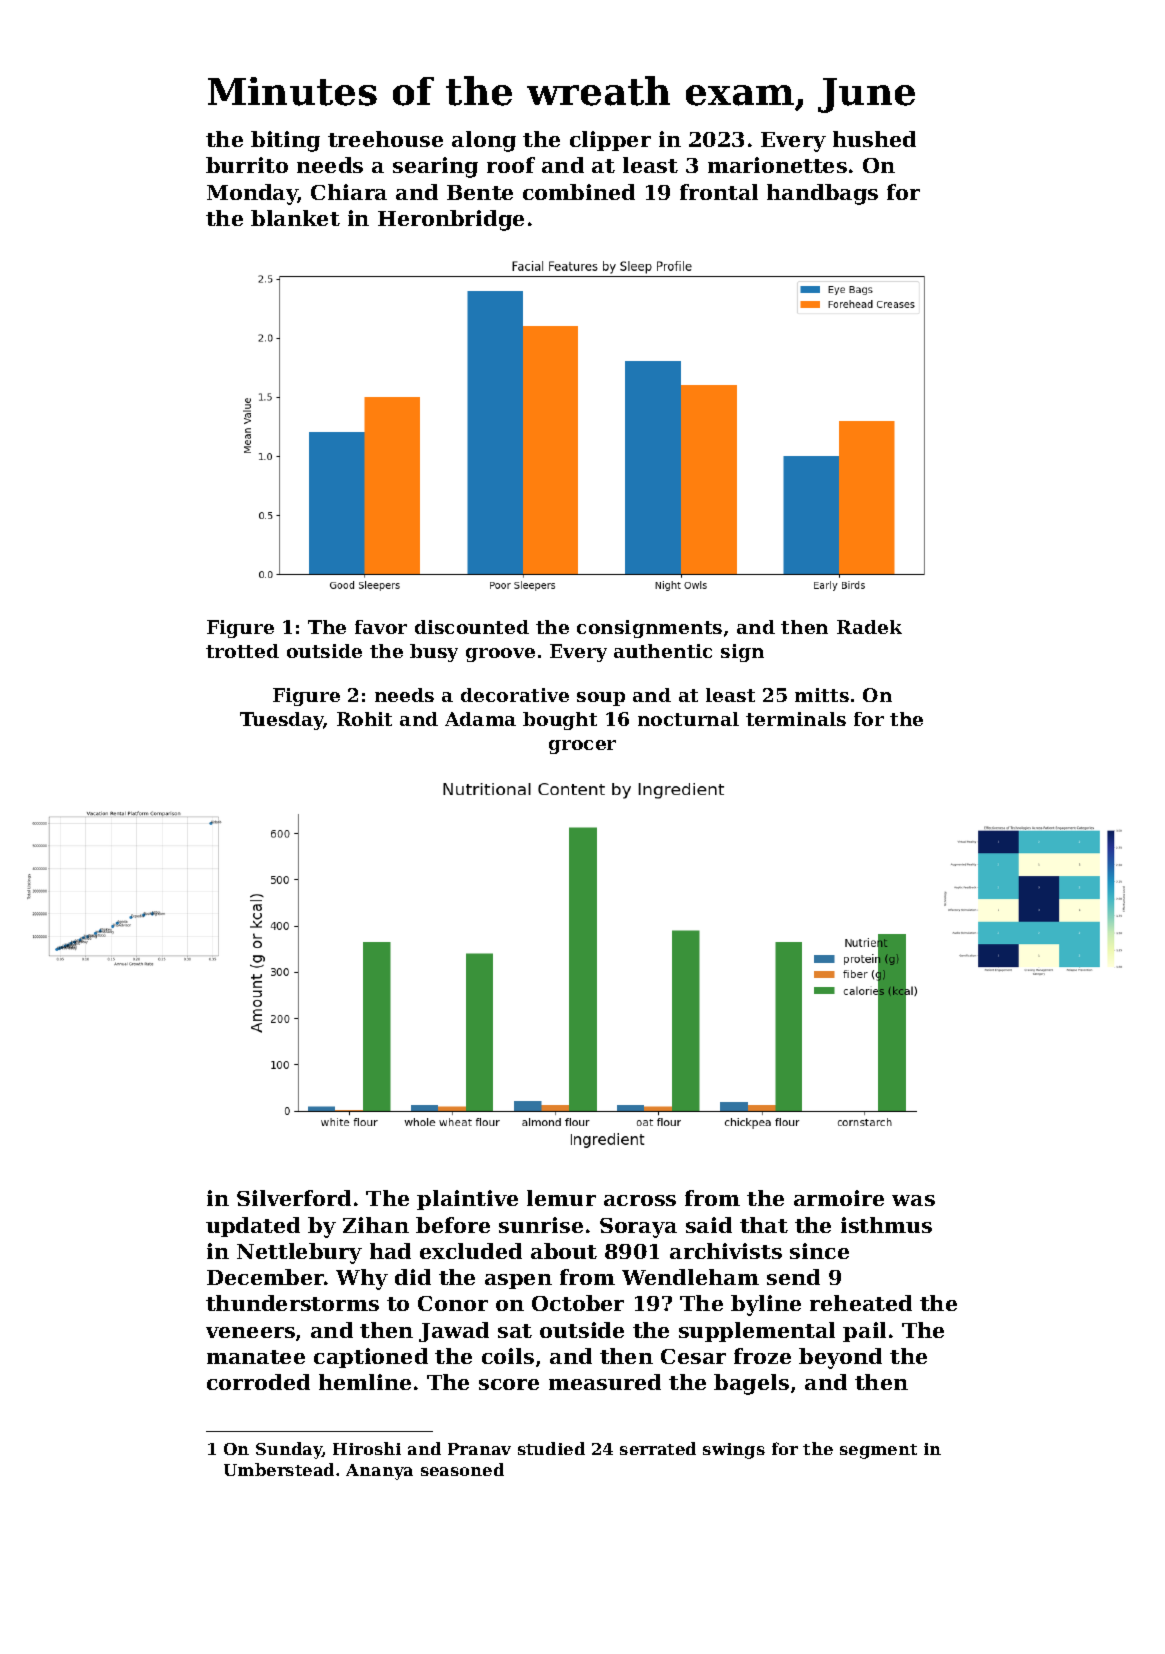 This image has width=1165, height=1654. What do you see at coordinates (874, 139) in the image?
I see `hushed` at bounding box center [874, 139].
